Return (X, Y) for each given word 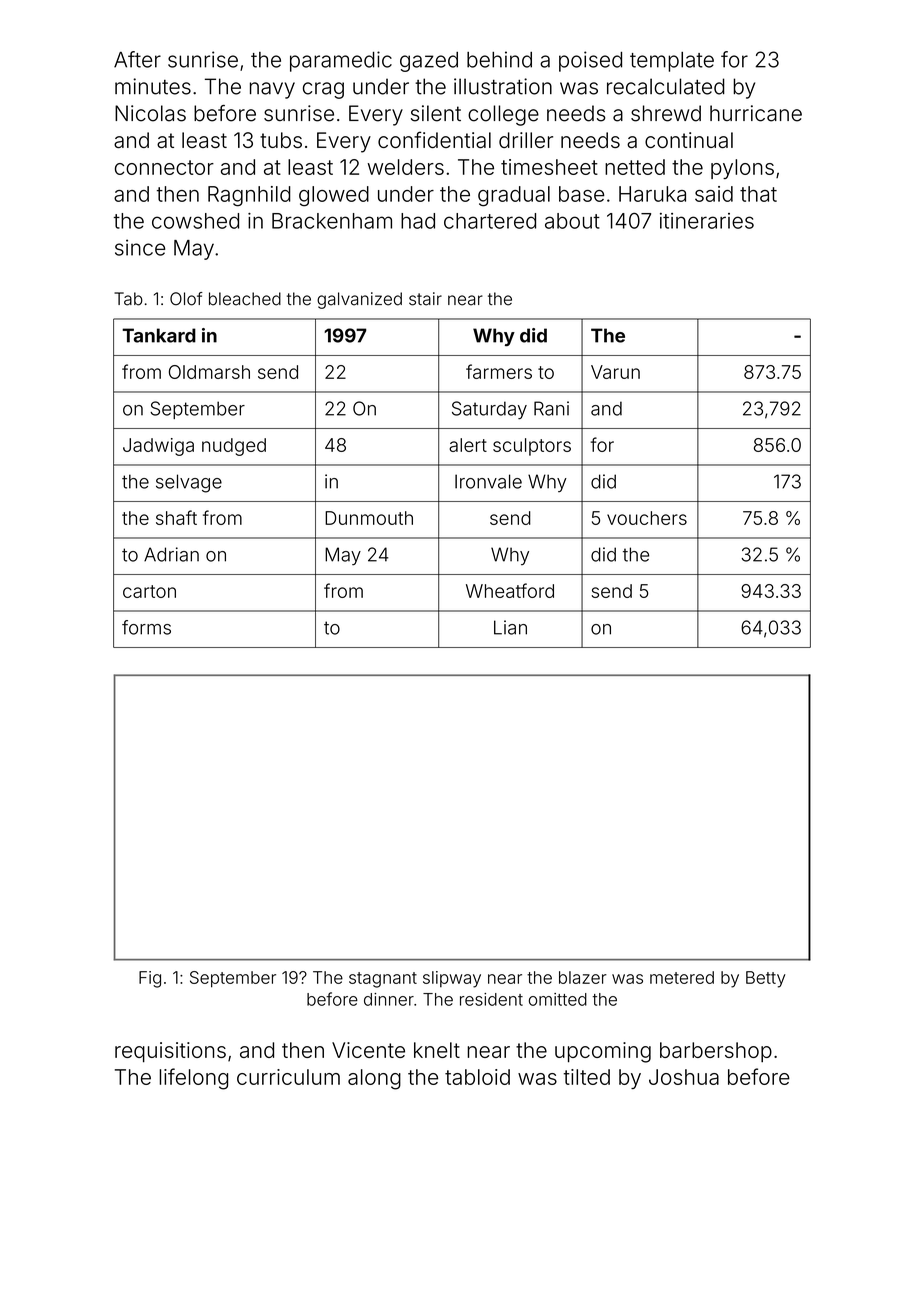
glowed (334, 196)
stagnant (383, 980)
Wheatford (510, 590)
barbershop (716, 1052)
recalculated (666, 86)
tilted (587, 1077)
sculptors (532, 447)
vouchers (647, 518)
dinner (389, 999)
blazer (583, 977)
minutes (153, 86)
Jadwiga (158, 447)
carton (149, 591)
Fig (150, 979)
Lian (510, 627)
